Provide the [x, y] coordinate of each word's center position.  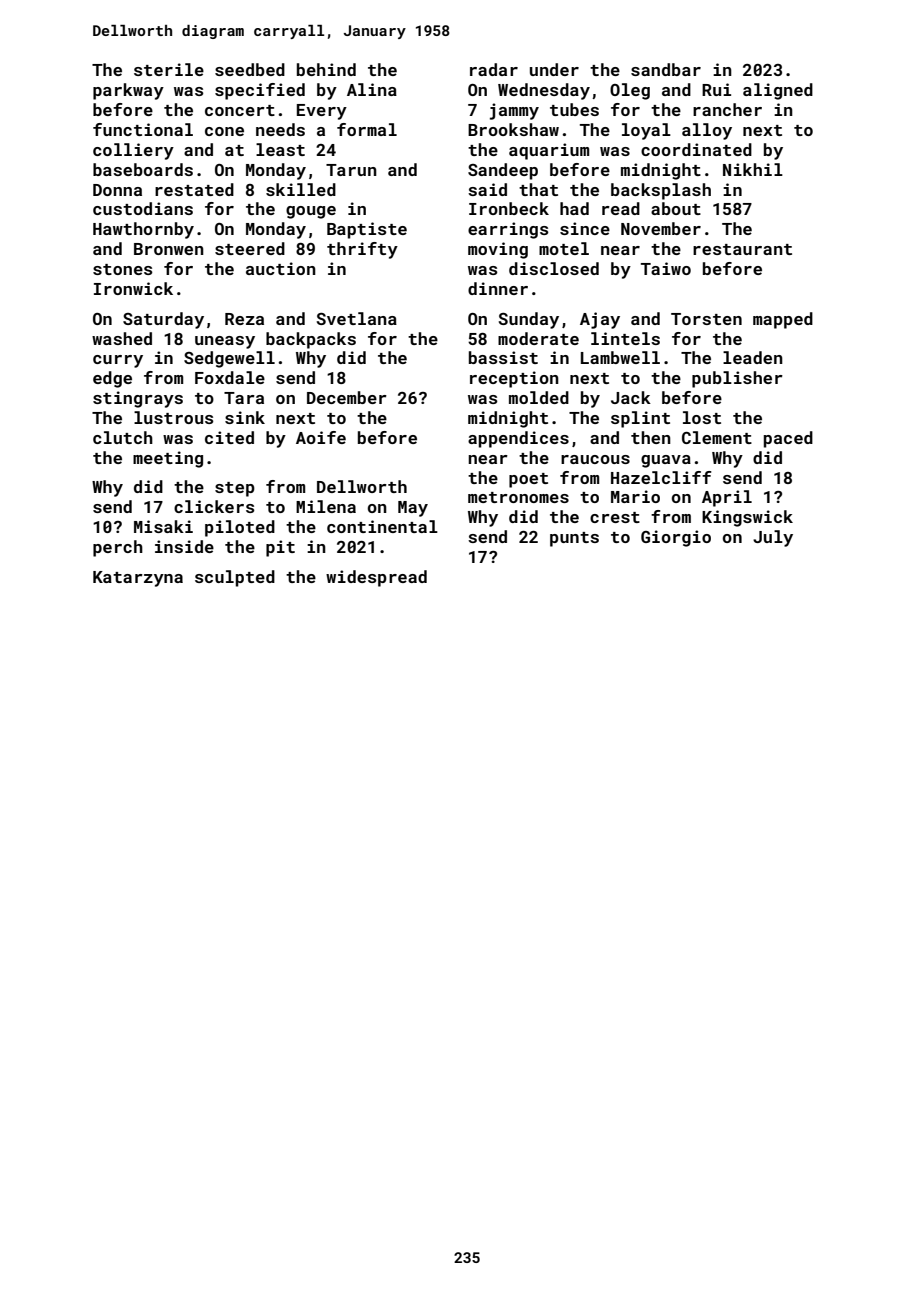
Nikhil [753, 169]
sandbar [666, 69]
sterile [169, 69]
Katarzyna [138, 579]
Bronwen [169, 249]
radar [494, 69]
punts [574, 539]
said [487, 189]
